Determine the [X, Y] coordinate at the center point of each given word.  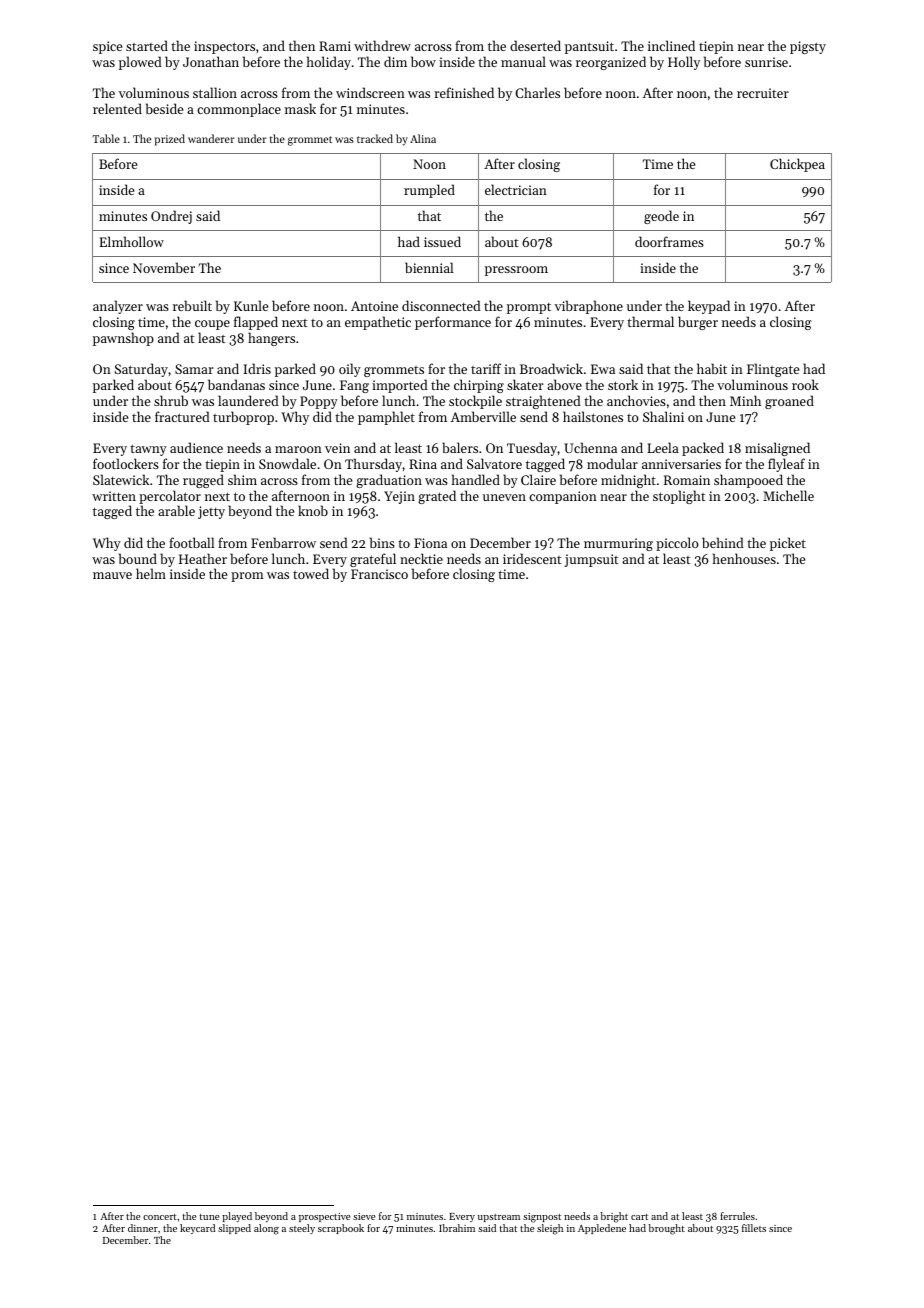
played [237, 1217]
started [147, 45]
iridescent [532, 558]
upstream [499, 1218]
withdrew [382, 45]
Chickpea [797, 165]
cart [639, 1217]
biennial [429, 267]
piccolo [677, 544]
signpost [542, 1218]
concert [160, 1217]
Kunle [251, 305]
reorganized [611, 63]
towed [311, 573]
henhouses [744, 558]
